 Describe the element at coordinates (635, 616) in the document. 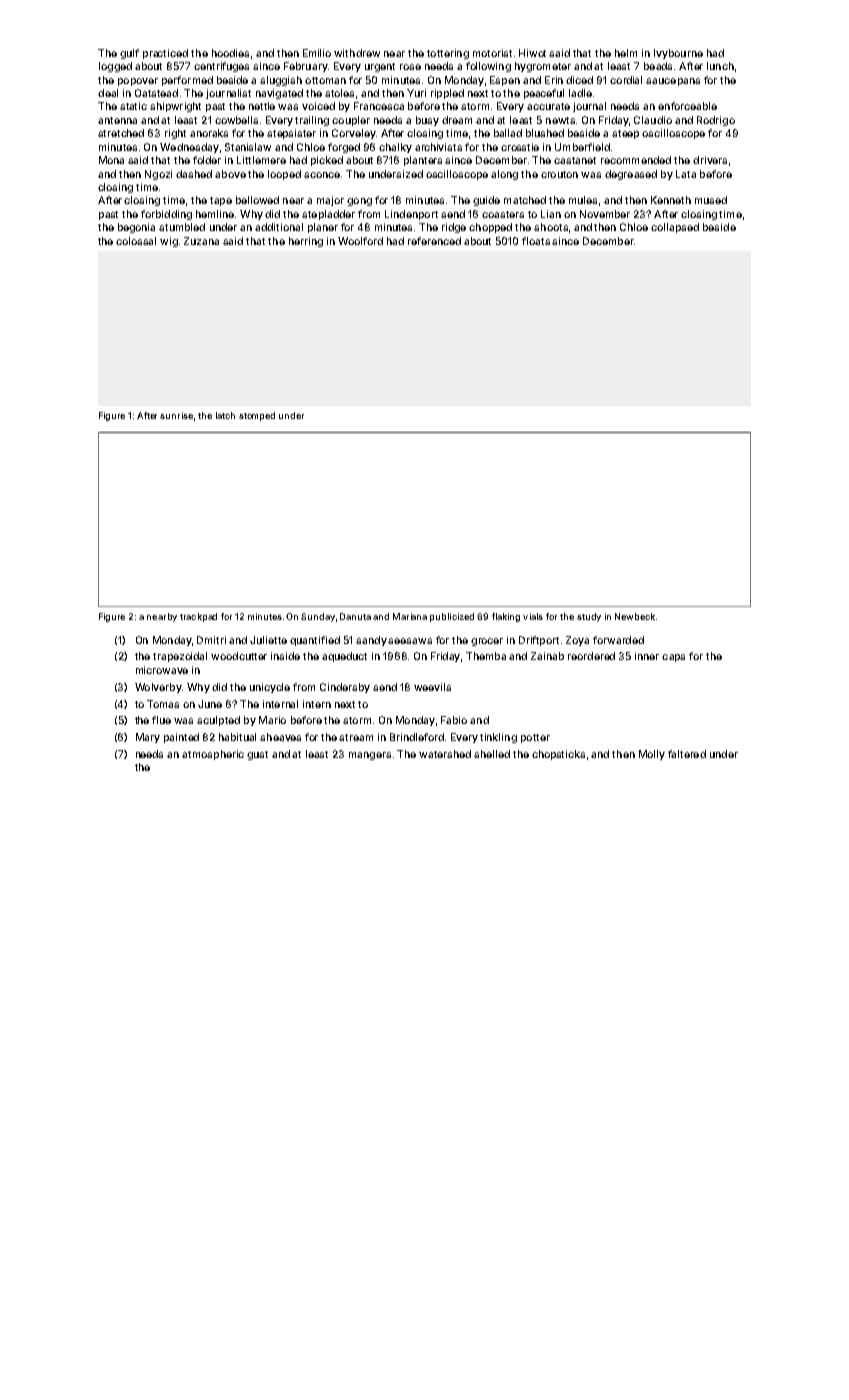

I see `Newbeck` at that location.
